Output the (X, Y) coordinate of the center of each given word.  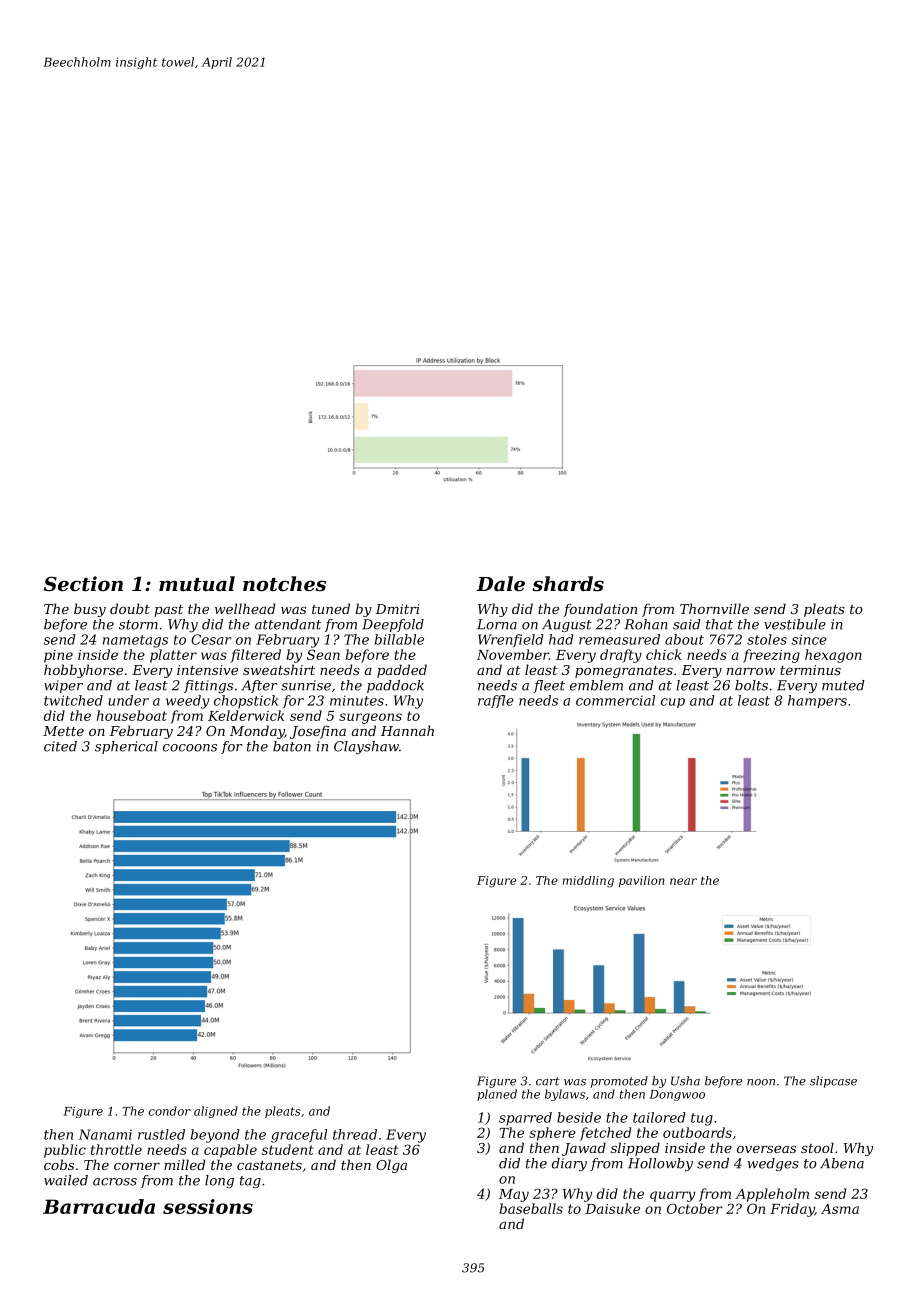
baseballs (531, 1208)
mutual (197, 583)
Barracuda (99, 1206)
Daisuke (612, 1208)
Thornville (714, 608)
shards (568, 584)
